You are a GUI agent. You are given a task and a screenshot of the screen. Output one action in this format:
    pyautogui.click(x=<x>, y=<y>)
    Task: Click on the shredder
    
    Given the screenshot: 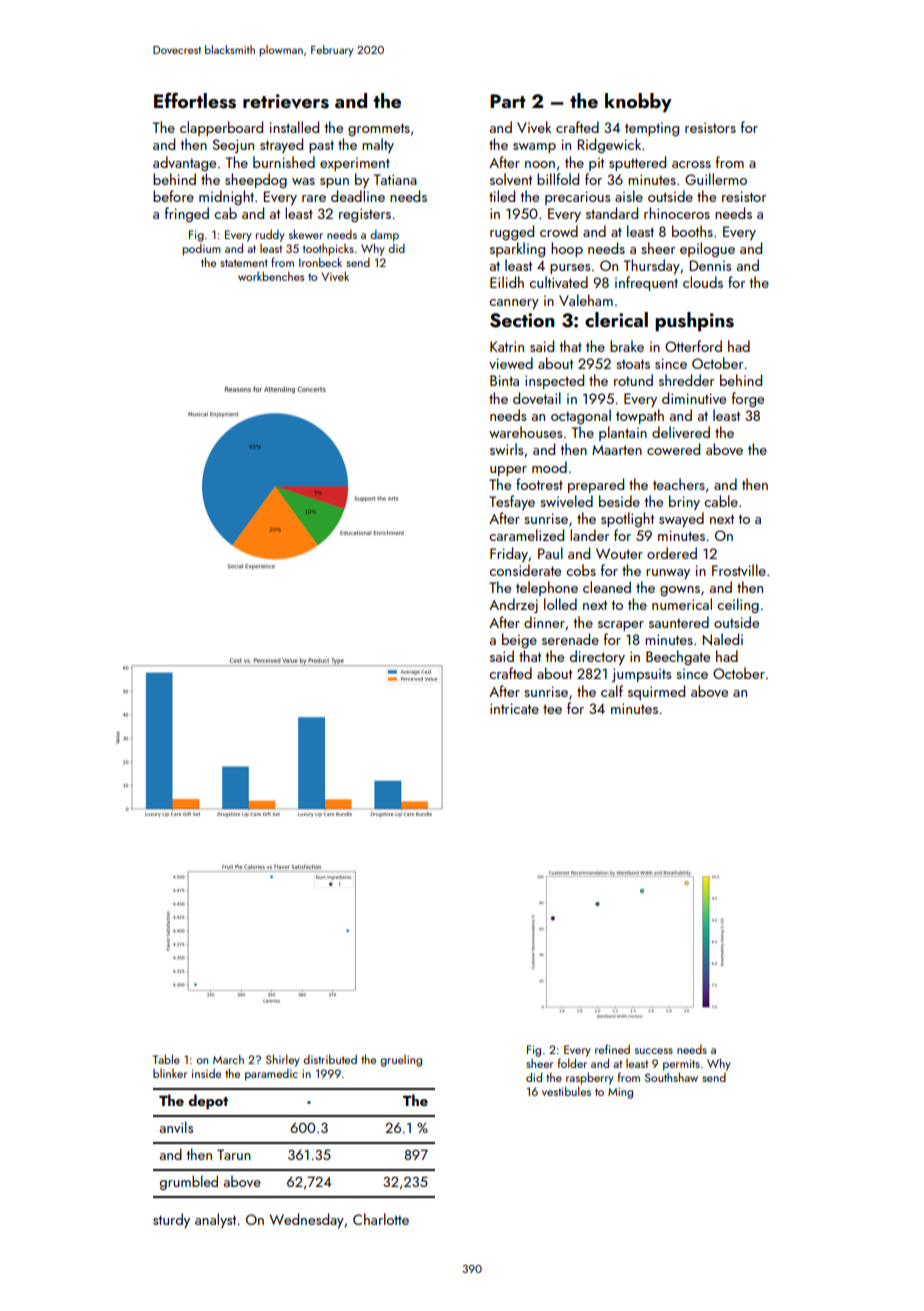 What is the action you would take?
    pyautogui.click(x=686, y=380)
